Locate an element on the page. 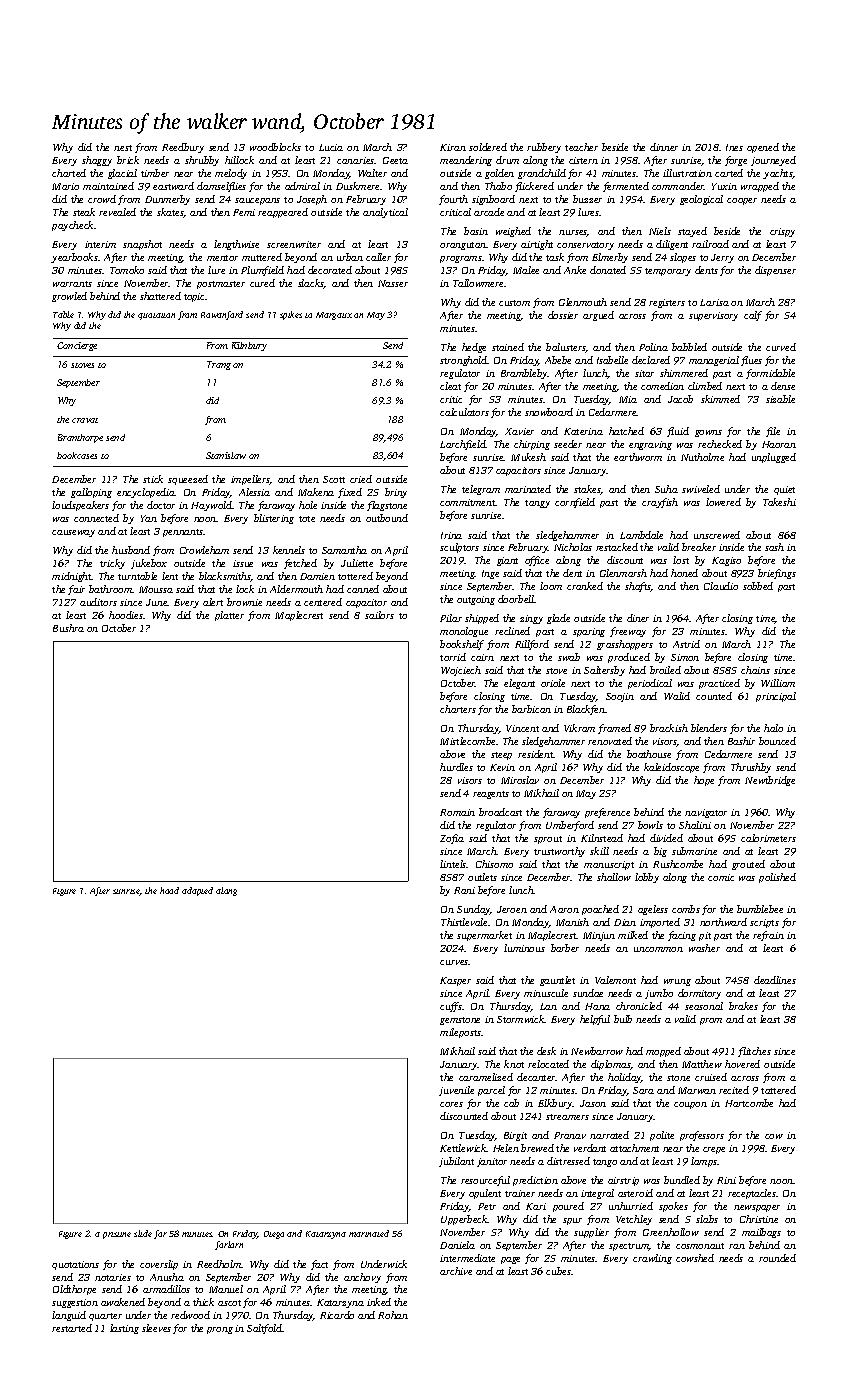 Image resolution: width=849 pixels, height=1400 pixels. brownie is located at coordinates (244, 602).
